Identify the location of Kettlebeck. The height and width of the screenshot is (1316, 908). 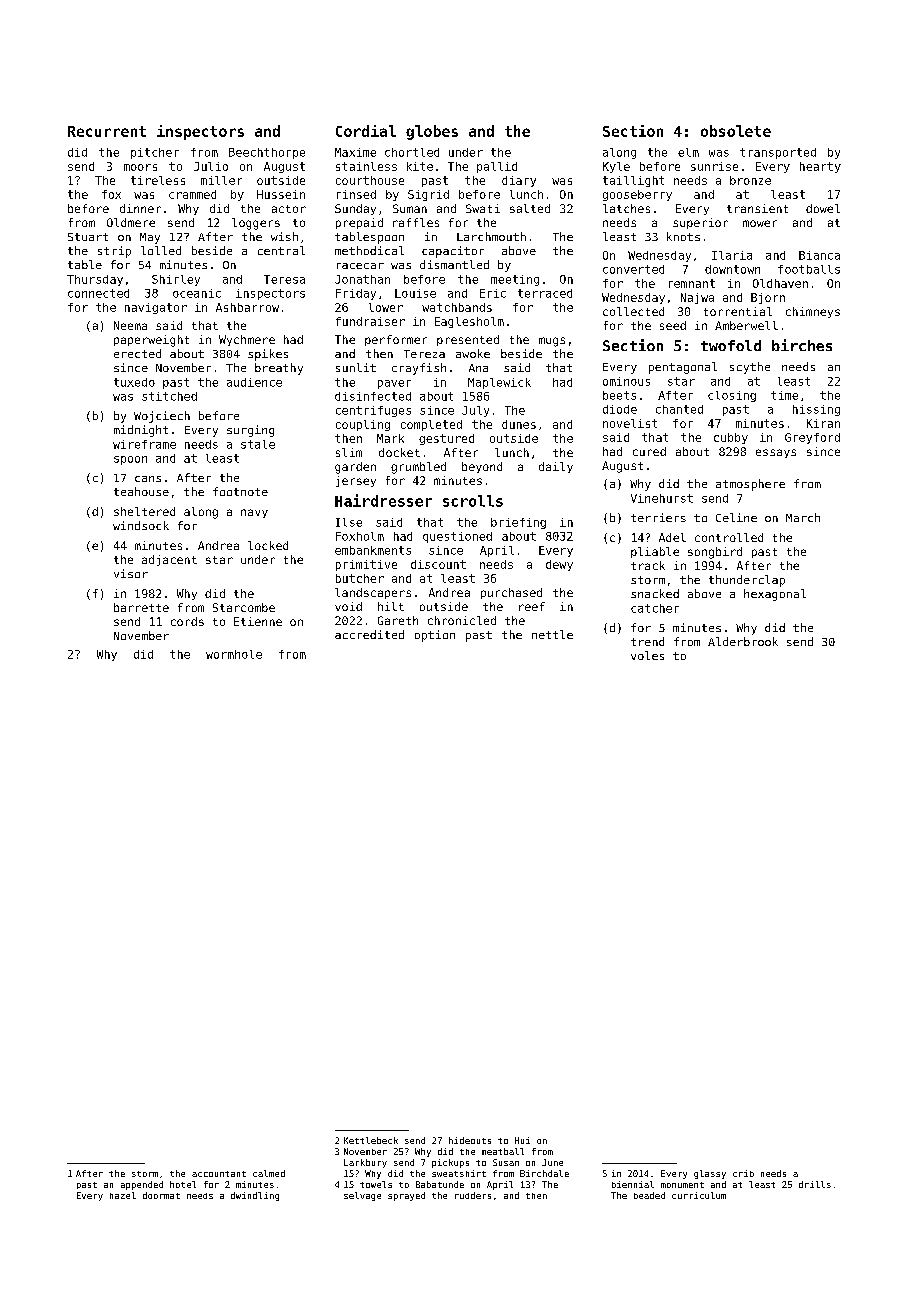
(371, 1140).
